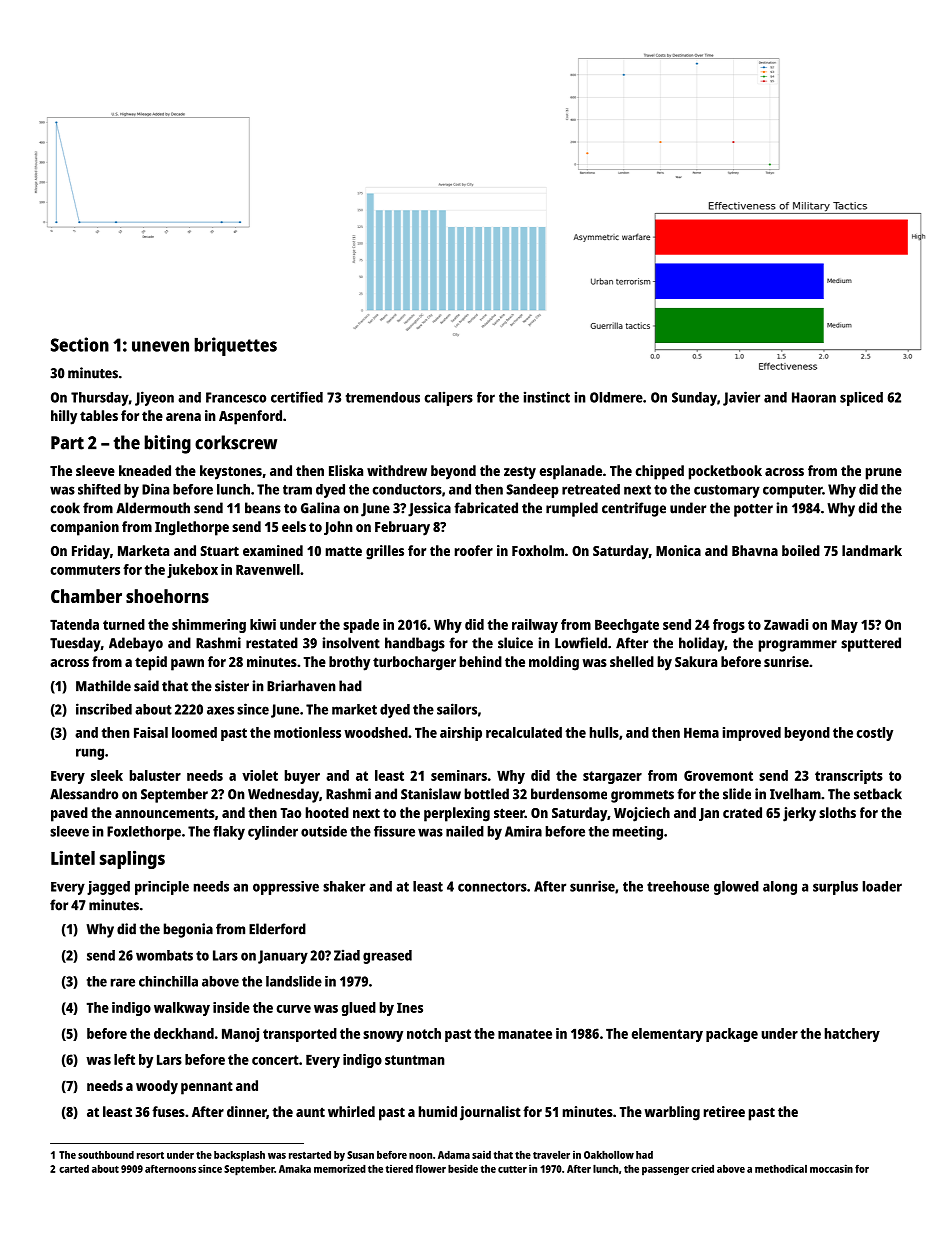 This image has width=952, height=1233. Describe the element at coordinates (67, 443) in the image. I see `Part` at that location.
